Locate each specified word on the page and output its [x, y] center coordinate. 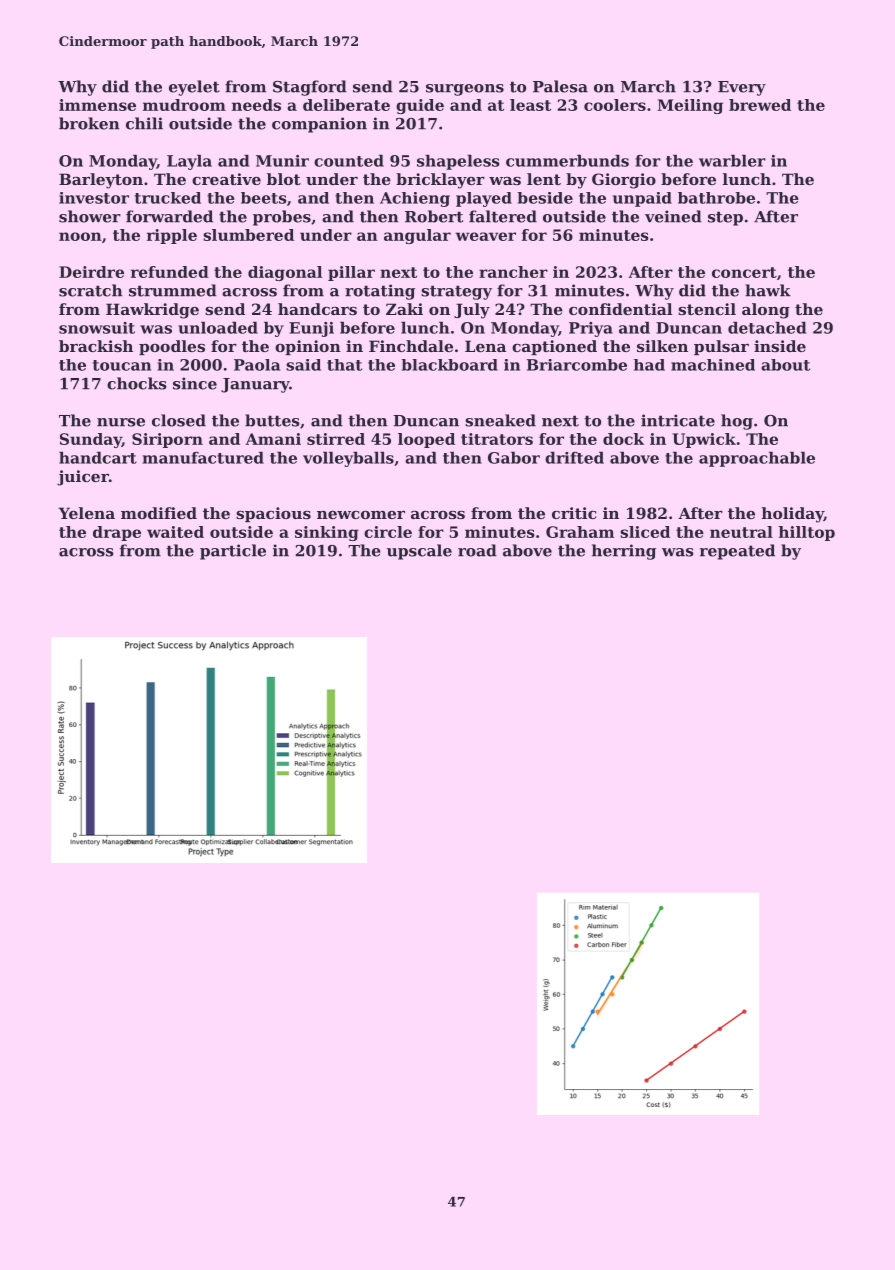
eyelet [194, 88]
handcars [317, 309]
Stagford [310, 88]
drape [117, 533]
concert [744, 272]
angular [417, 236]
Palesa [560, 86]
